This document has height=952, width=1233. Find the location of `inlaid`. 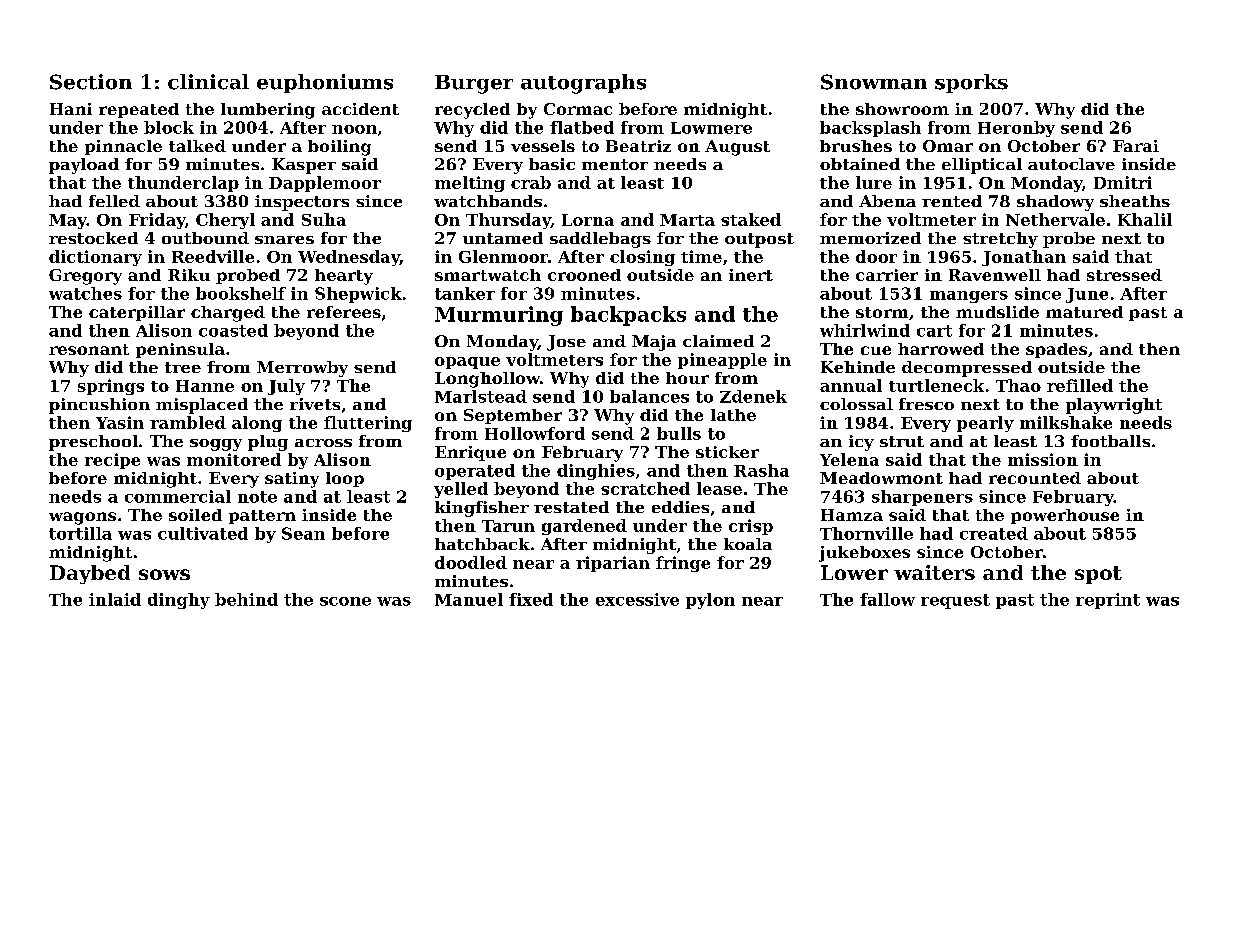

inlaid is located at coordinates (115, 599).
